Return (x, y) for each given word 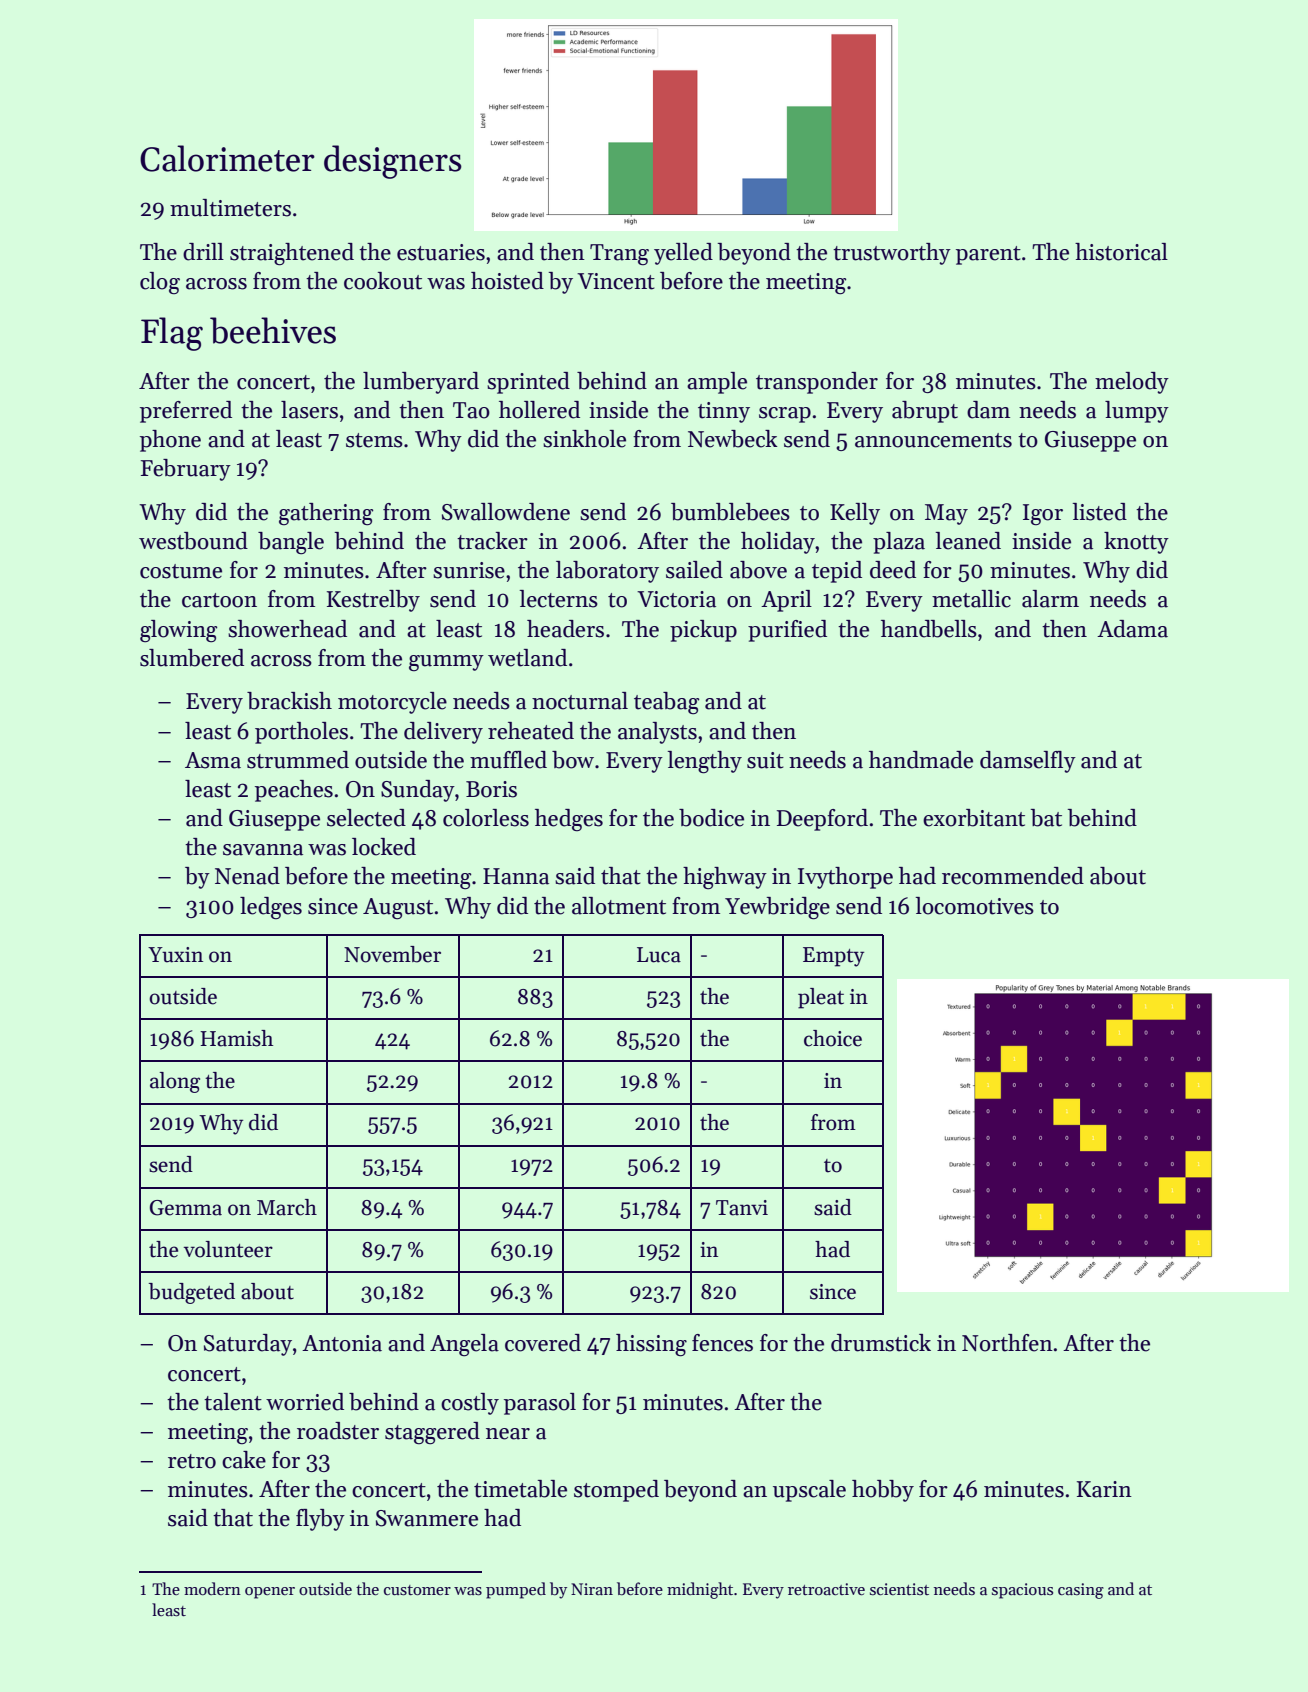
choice (833, 1038)
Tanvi (742, 1208)
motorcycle (392, 703)
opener (270, 1593)
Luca (659, 955)
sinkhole (584, 439)
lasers (309, 410)
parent (988, 255)
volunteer (228, 1249)
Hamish (236, 1038)
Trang (619, 254)
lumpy (1137, 412)
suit (765, 760)
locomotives (974, 906)
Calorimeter (227, 158)
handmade (921, 760)
